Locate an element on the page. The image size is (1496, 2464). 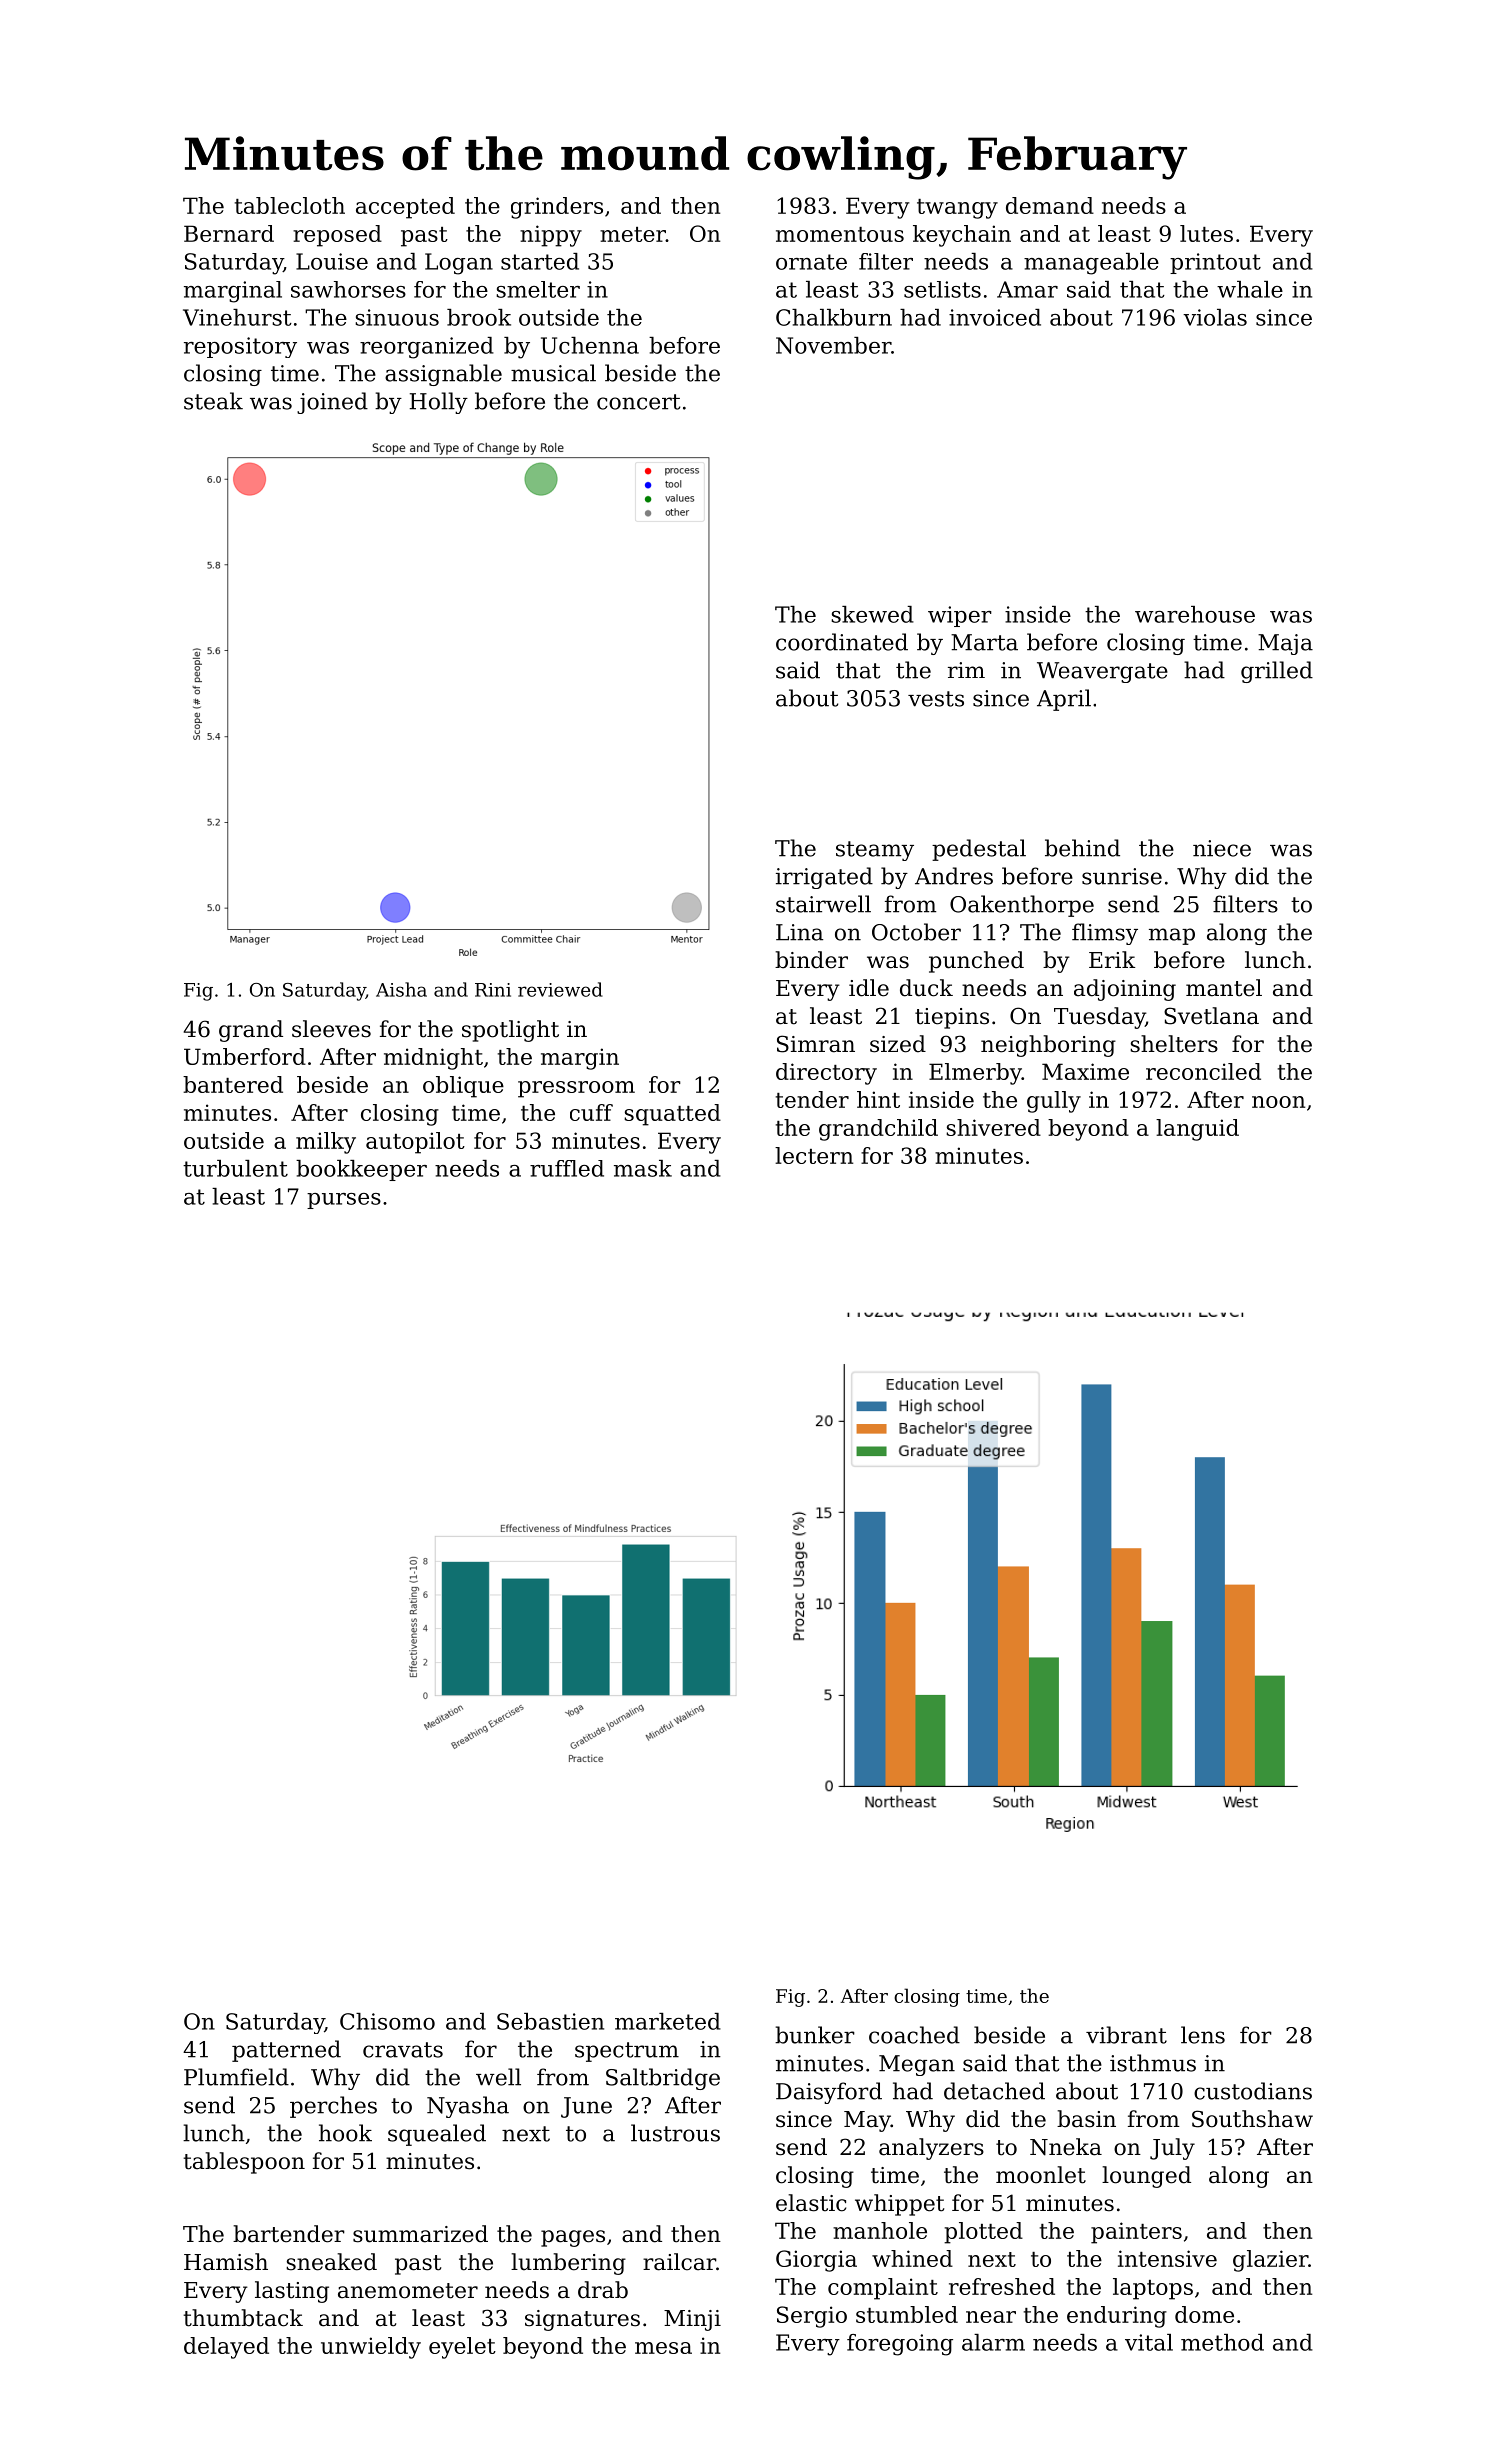
Lina is located at coordinates (799, 932).
